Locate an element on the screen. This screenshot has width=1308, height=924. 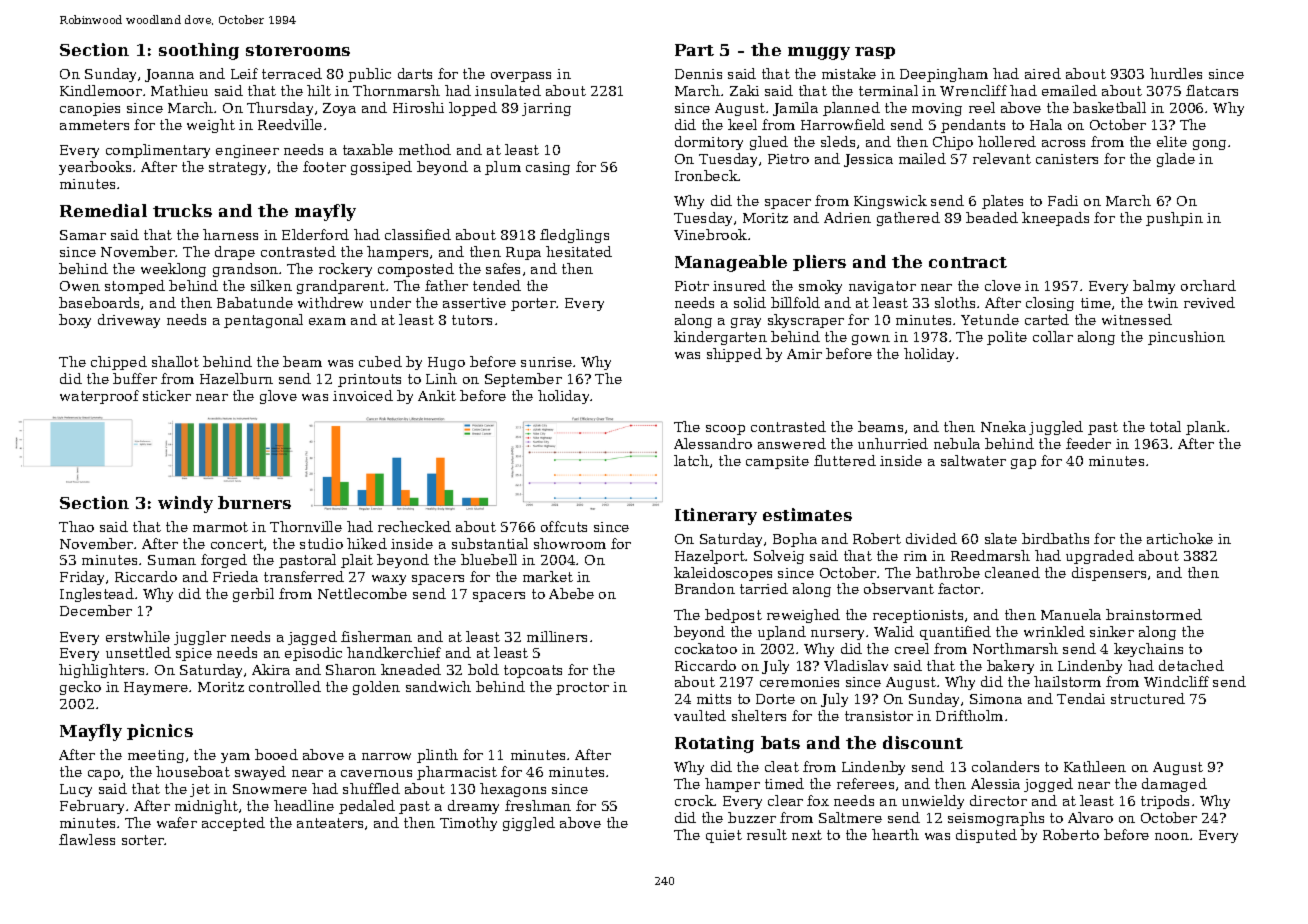
storerooms is located at coordinates (298, 50).
